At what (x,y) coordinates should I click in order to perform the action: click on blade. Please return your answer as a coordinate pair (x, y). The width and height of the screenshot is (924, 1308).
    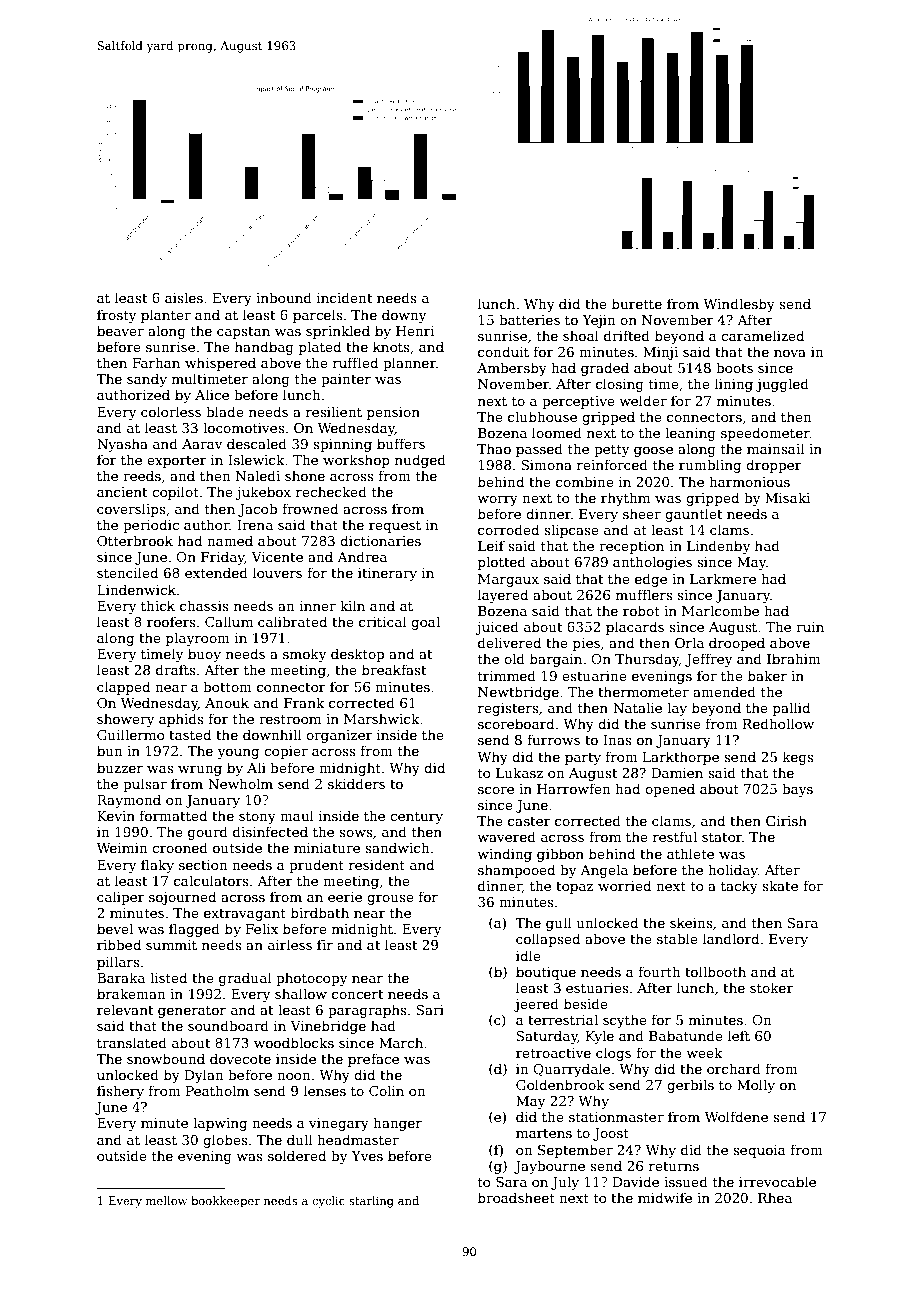
    Looking at the image, I should click on (225, 411).
